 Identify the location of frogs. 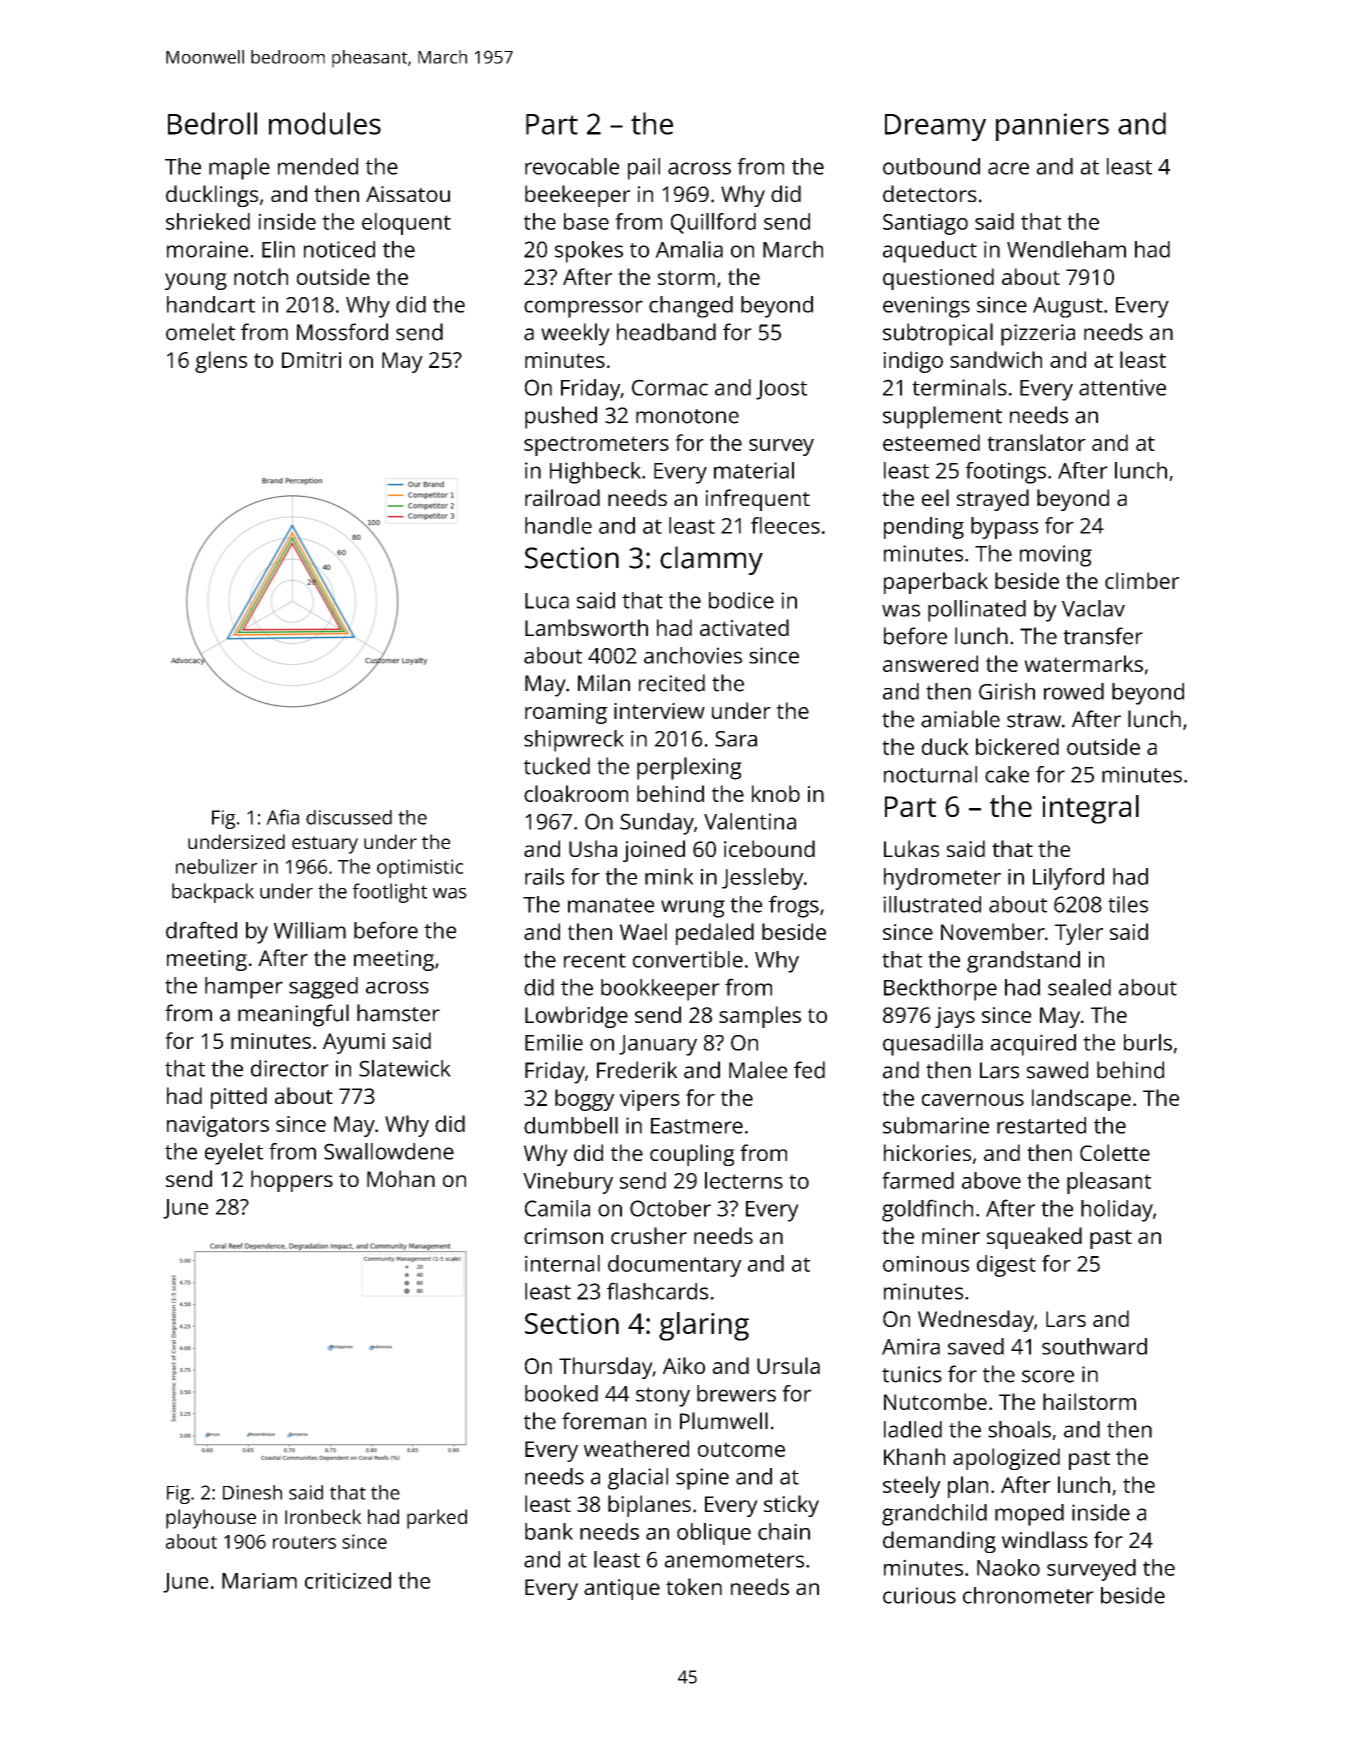
(794, 906).
